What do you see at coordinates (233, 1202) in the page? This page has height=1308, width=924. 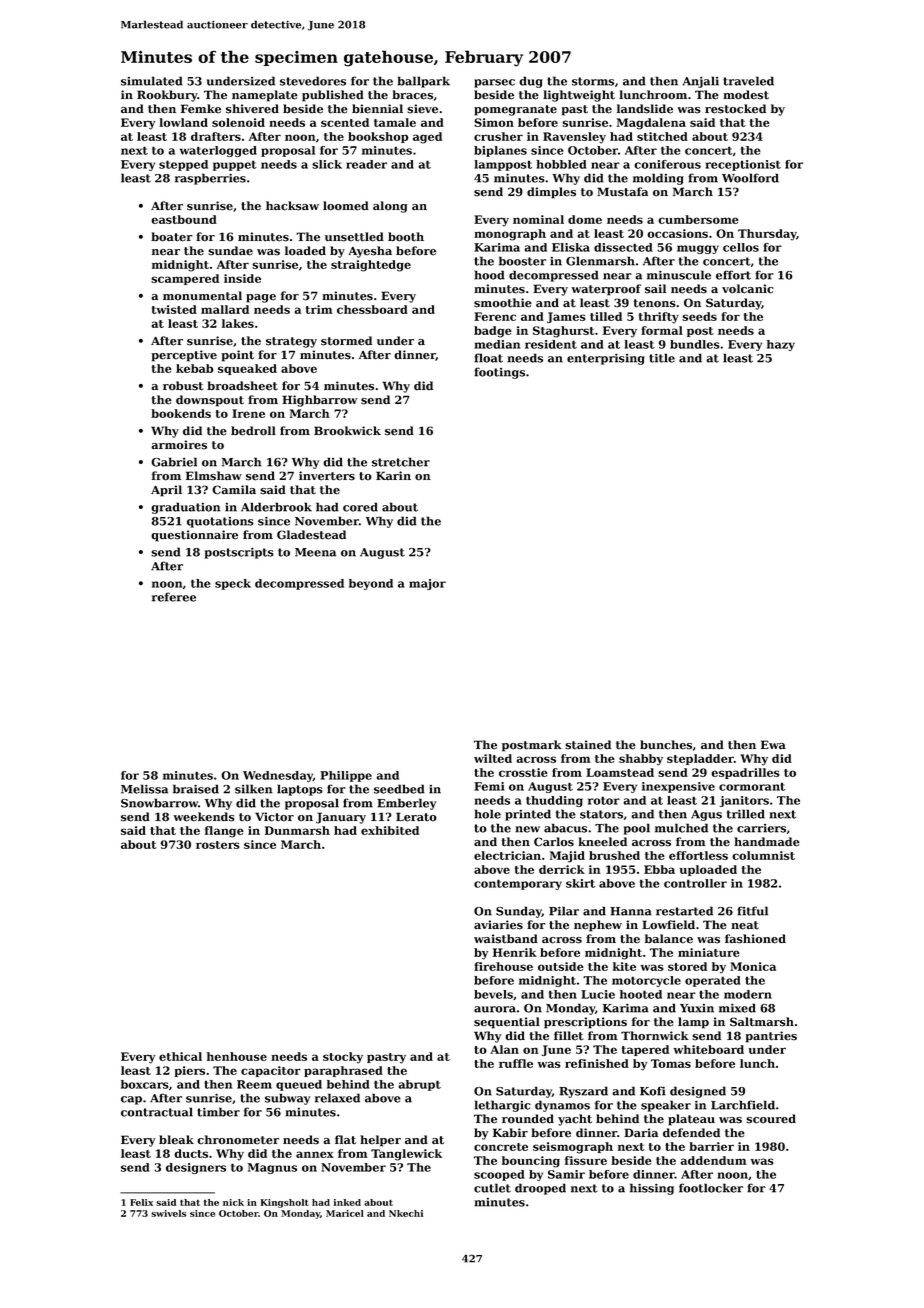 I see `nick` at bounding box center [233, 1202].
